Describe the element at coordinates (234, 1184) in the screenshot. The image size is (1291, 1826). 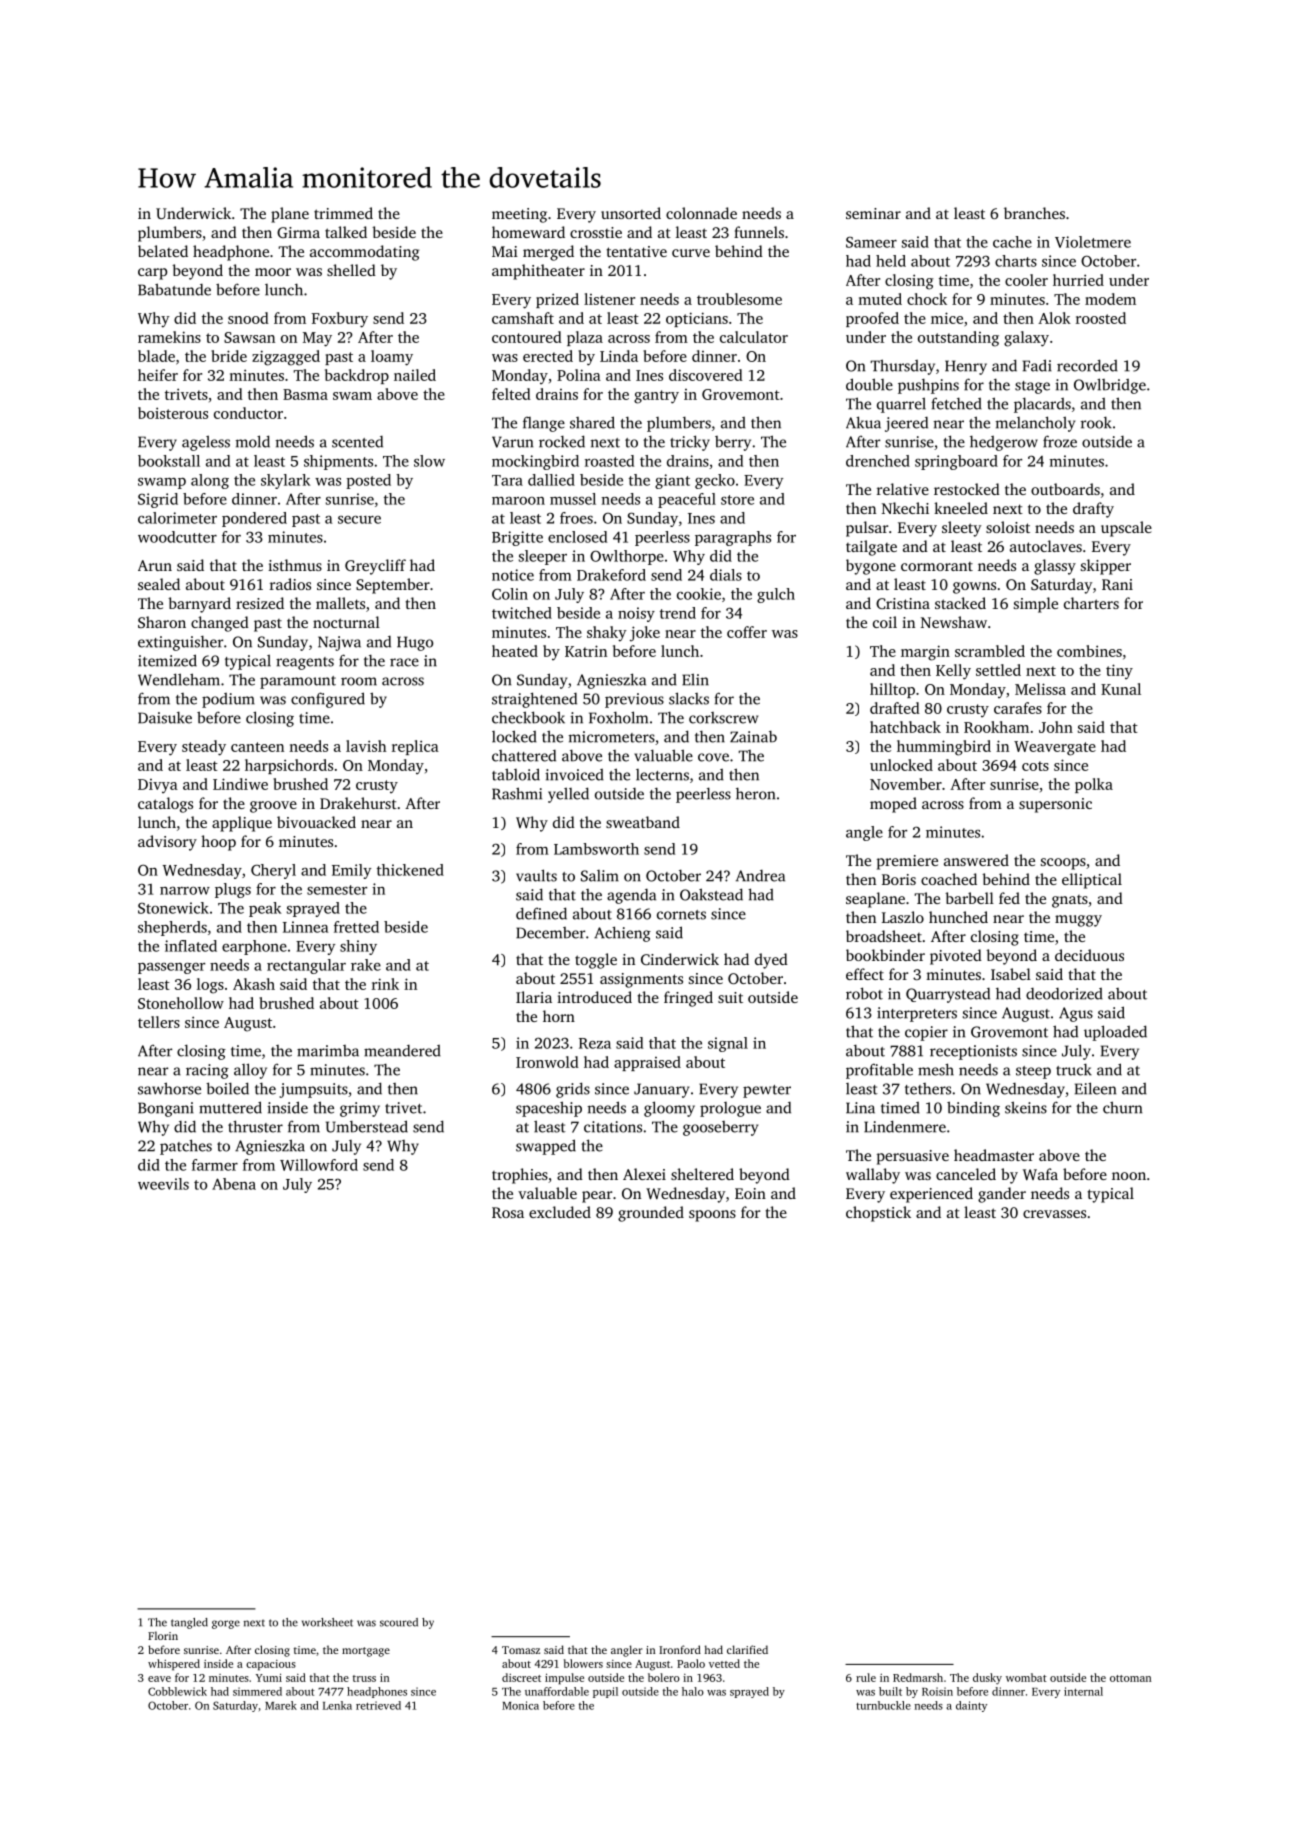
I see `Abena` at that location.
